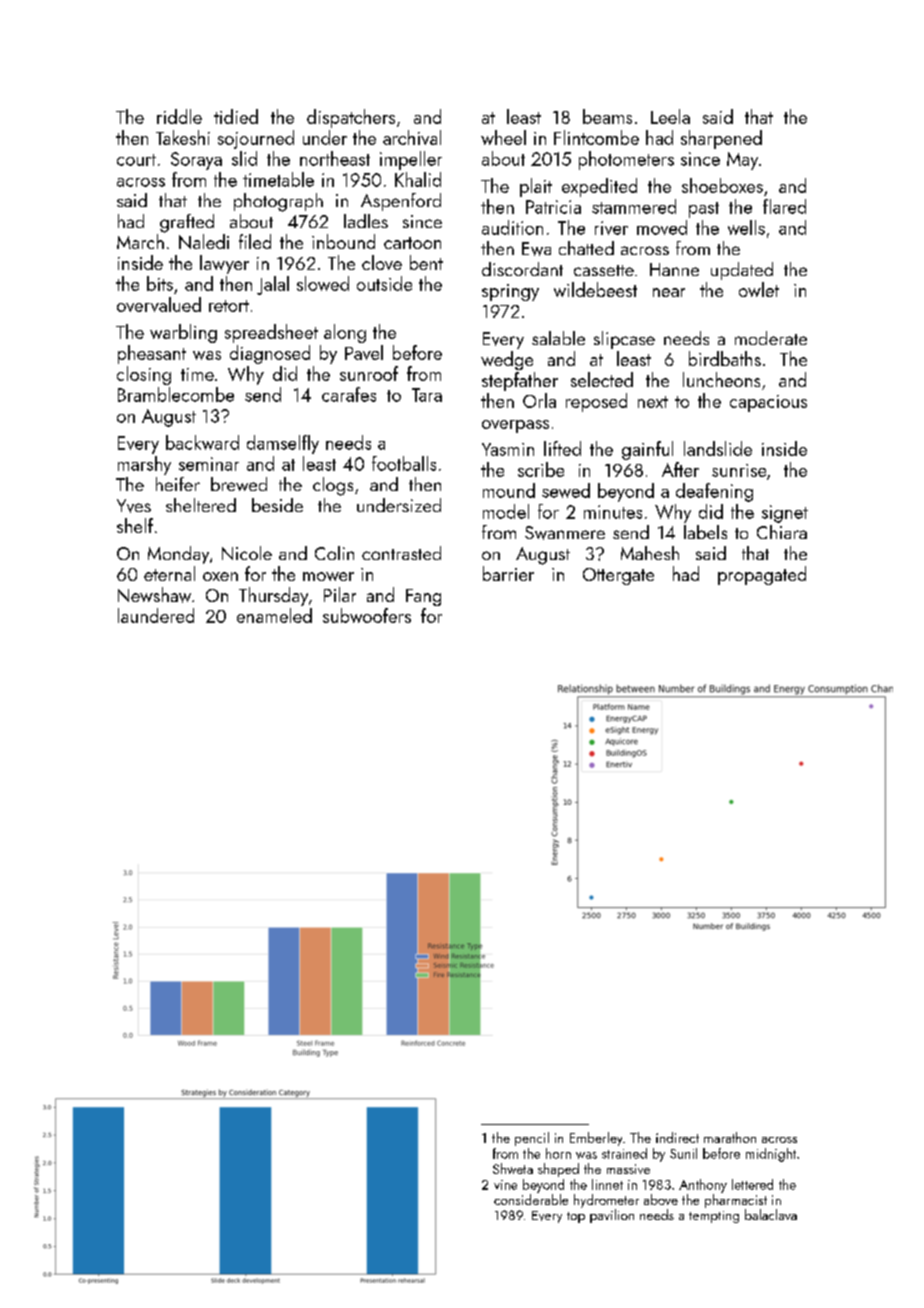 The image size is (924, 1308). What do you see at coordinates (730, 1137) in the image?
I see `marathon` at bounding box center [730, 1137].
